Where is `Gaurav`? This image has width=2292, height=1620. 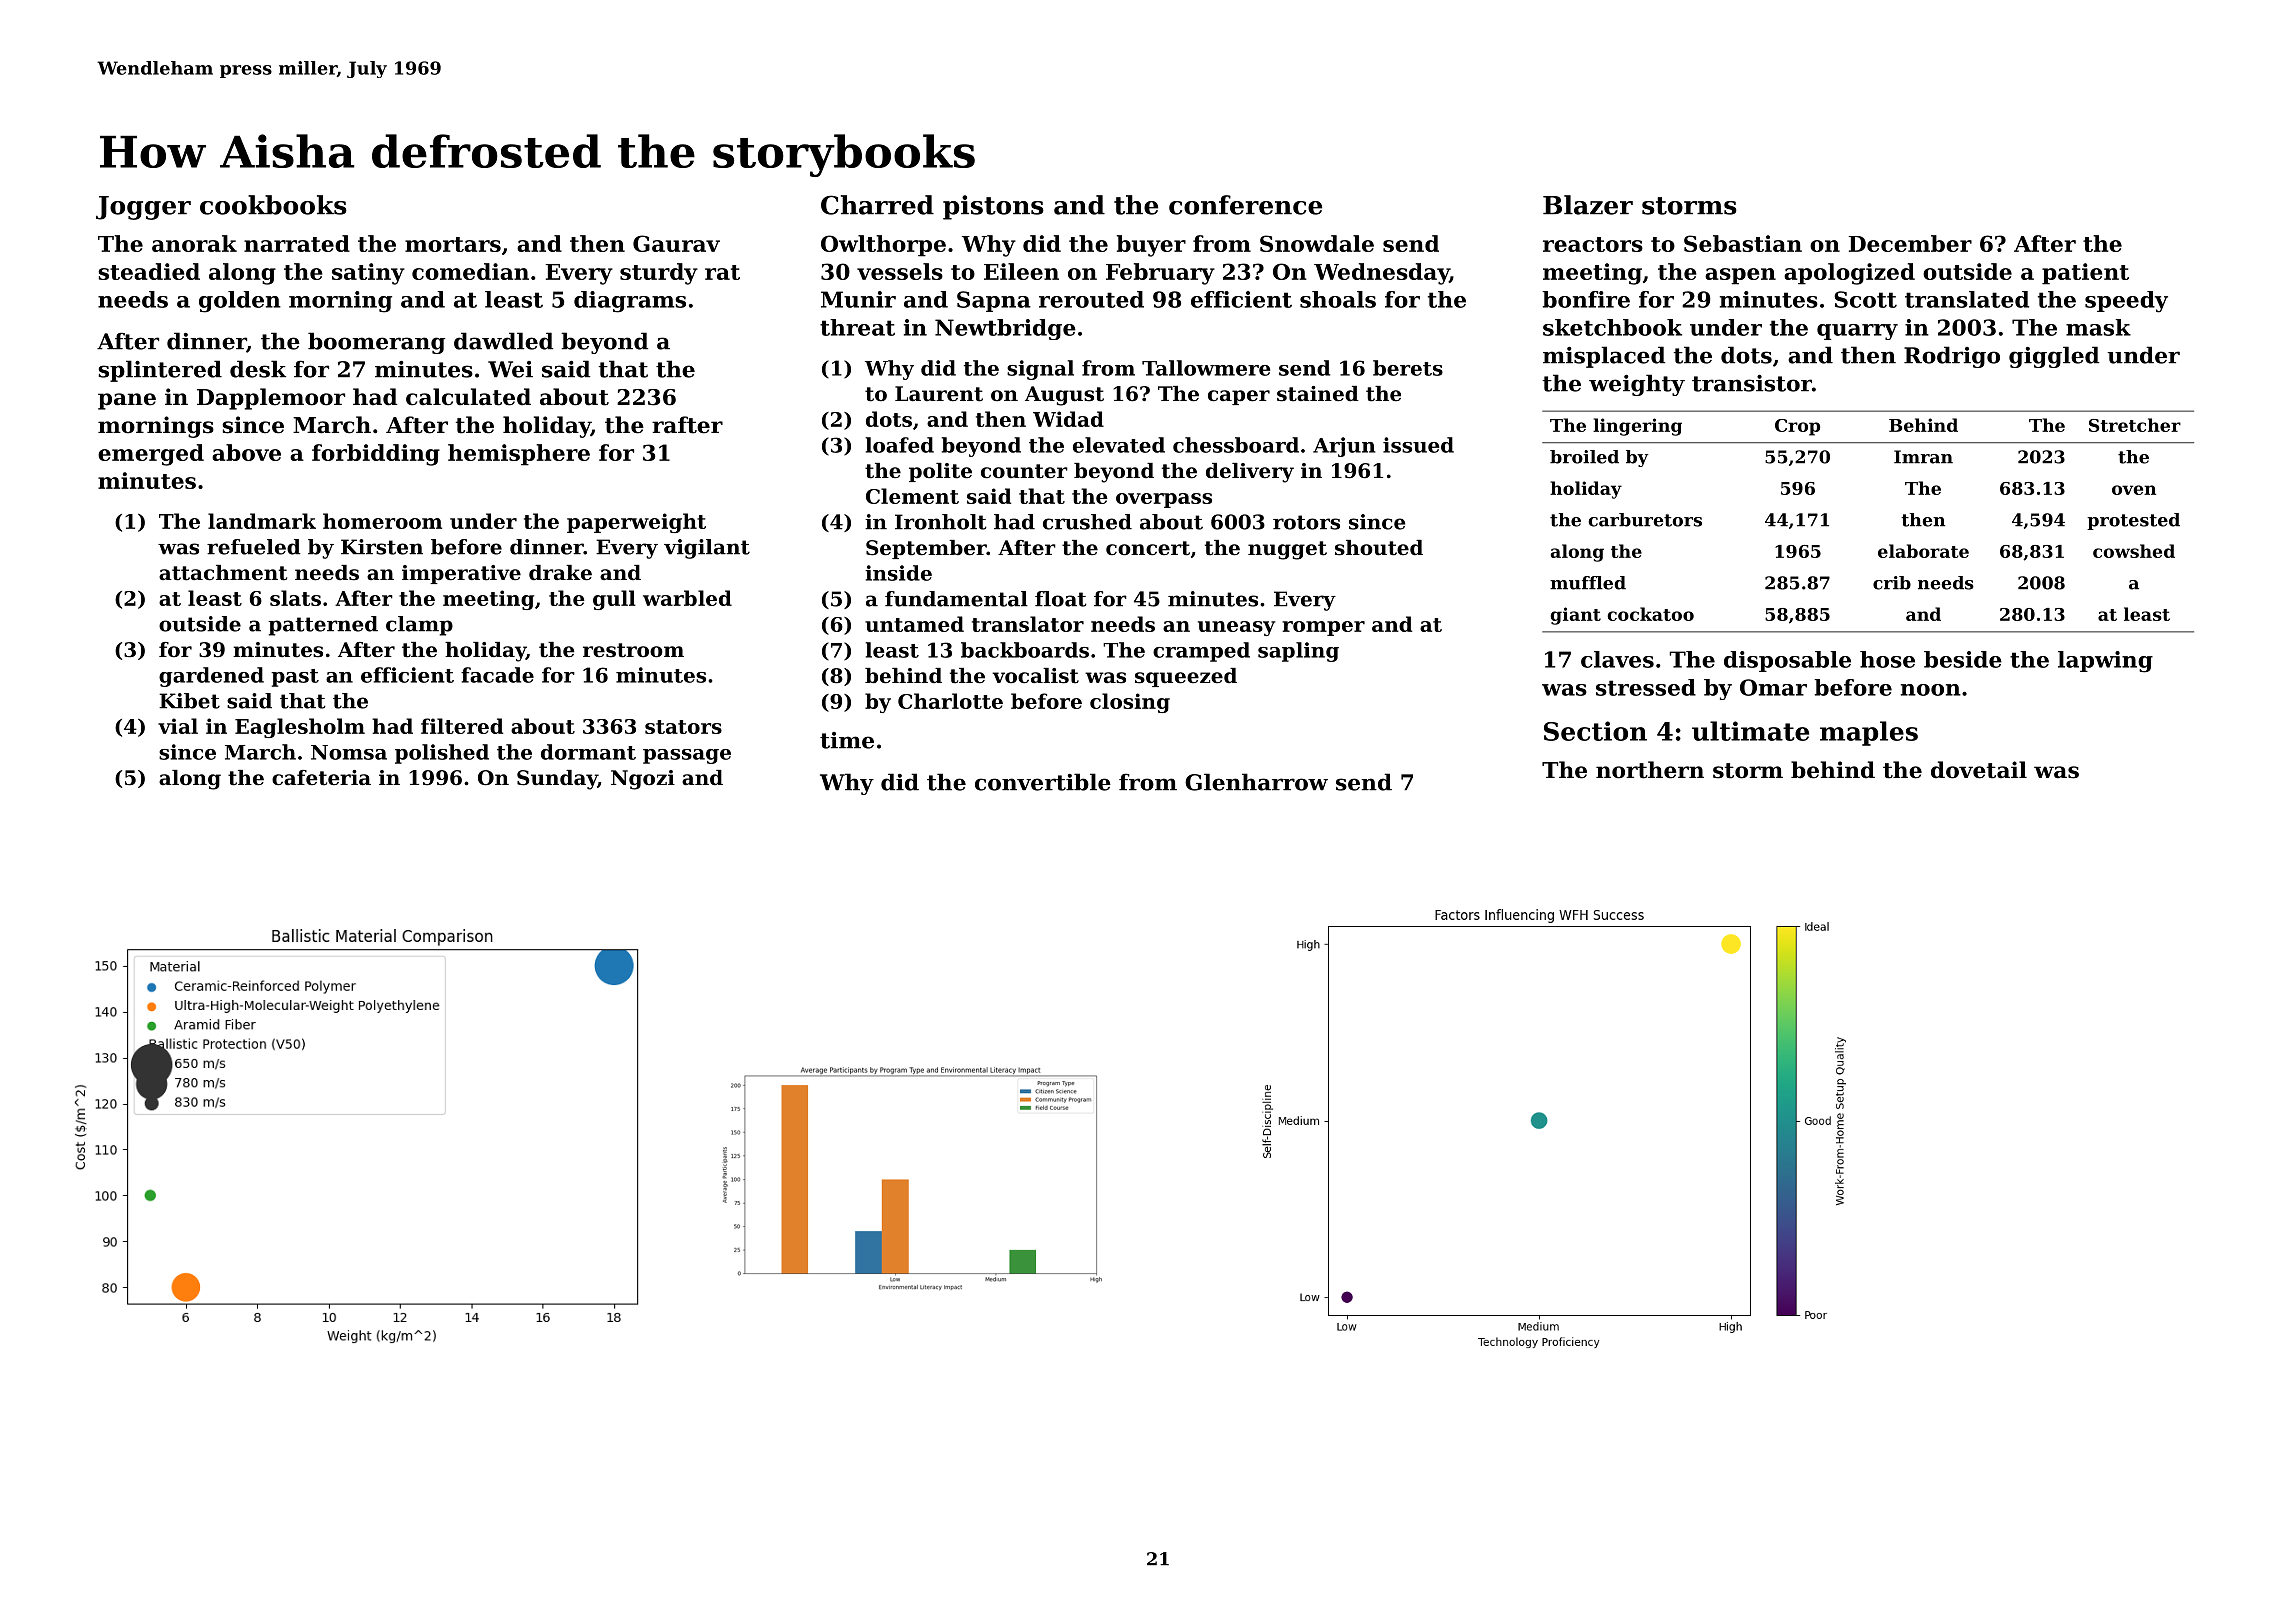
Gaurav is located at coordinates (676, 243).
